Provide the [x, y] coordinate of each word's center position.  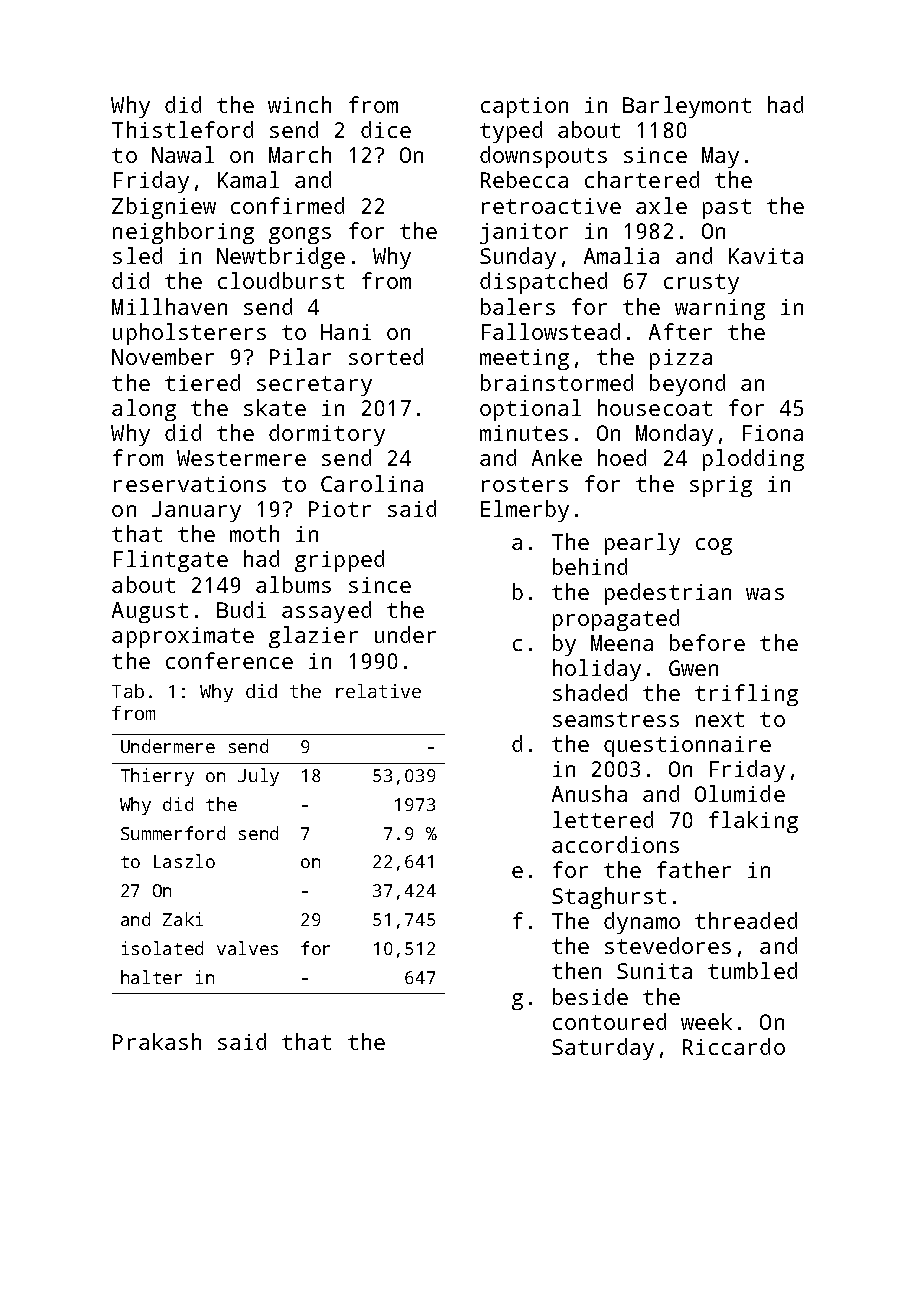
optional [530, 410]
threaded [746, 920]
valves [247, 948]
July [258, 777]
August [150, 612]
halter [151, 977]
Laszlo [184, 861]
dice [386, 129]
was [765, 594]
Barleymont [687, 107]
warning [720, 309]
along [144, 410]
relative [378, 691]
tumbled [752, 970]
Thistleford [182, 129]
